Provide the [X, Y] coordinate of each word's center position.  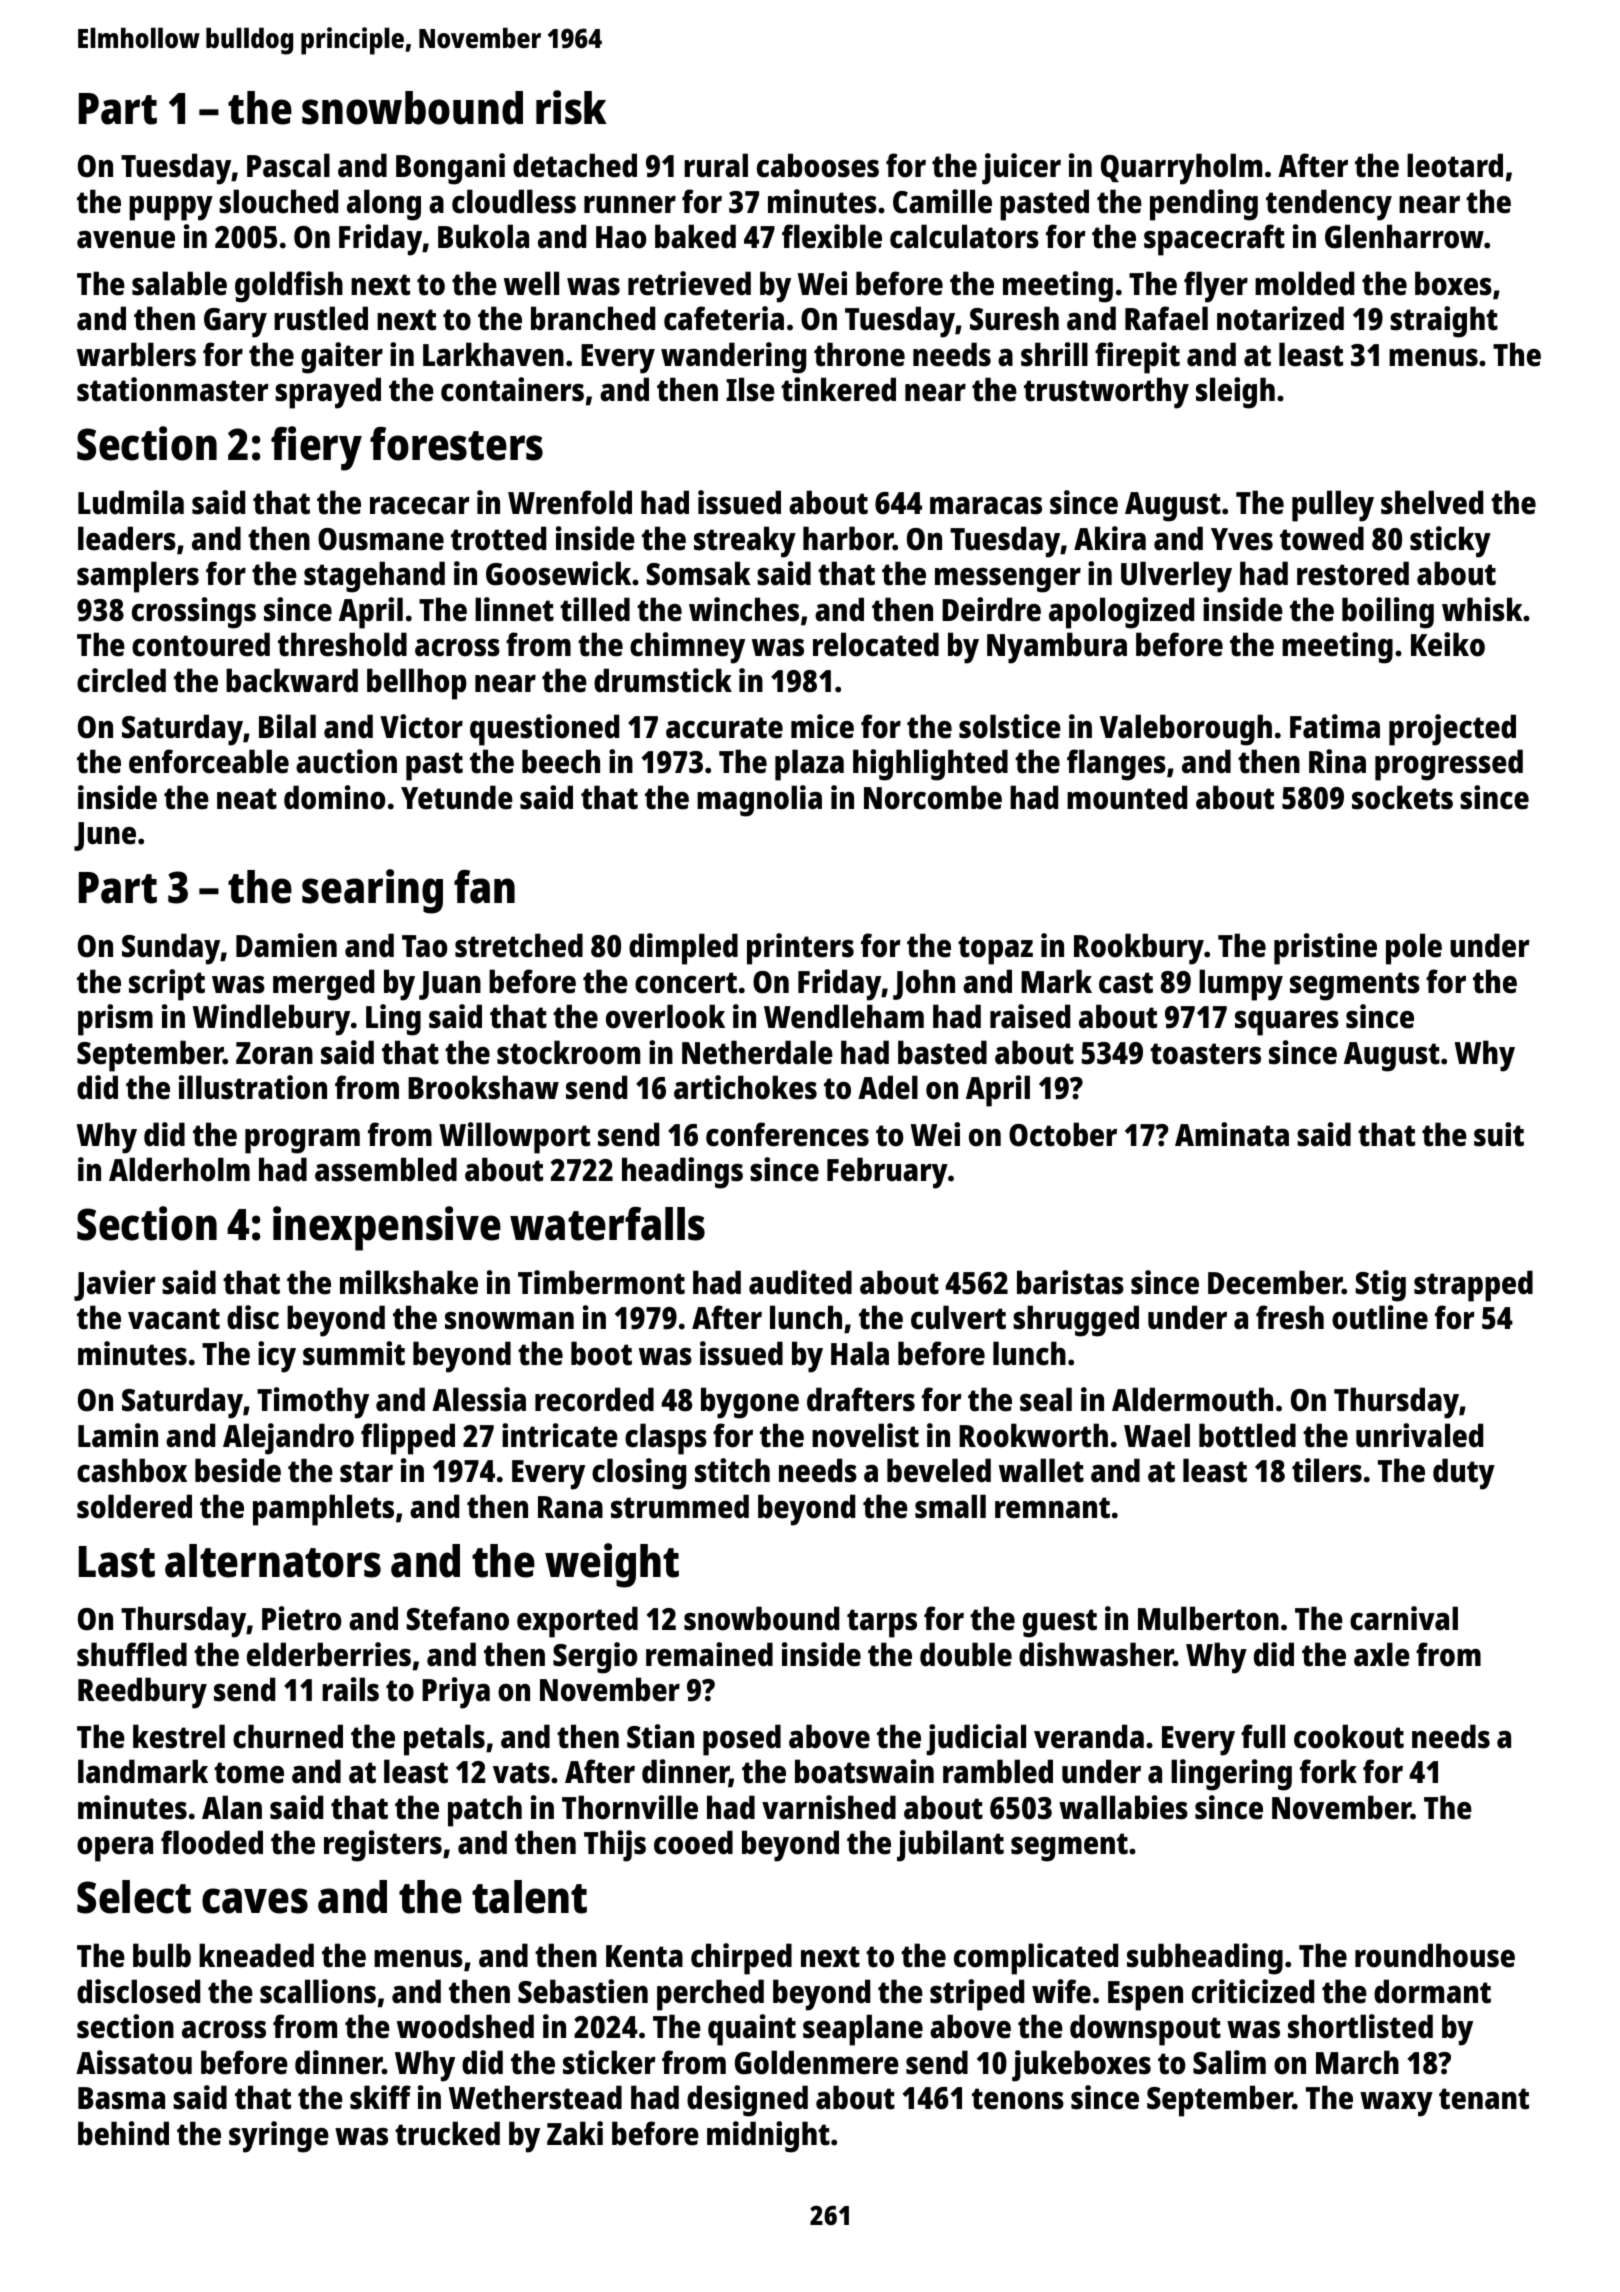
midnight [768, 2137]
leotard [1455, 165]
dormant [1432, 1991]
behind [123, 2133]
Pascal [288, 165]
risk [571, 107]
